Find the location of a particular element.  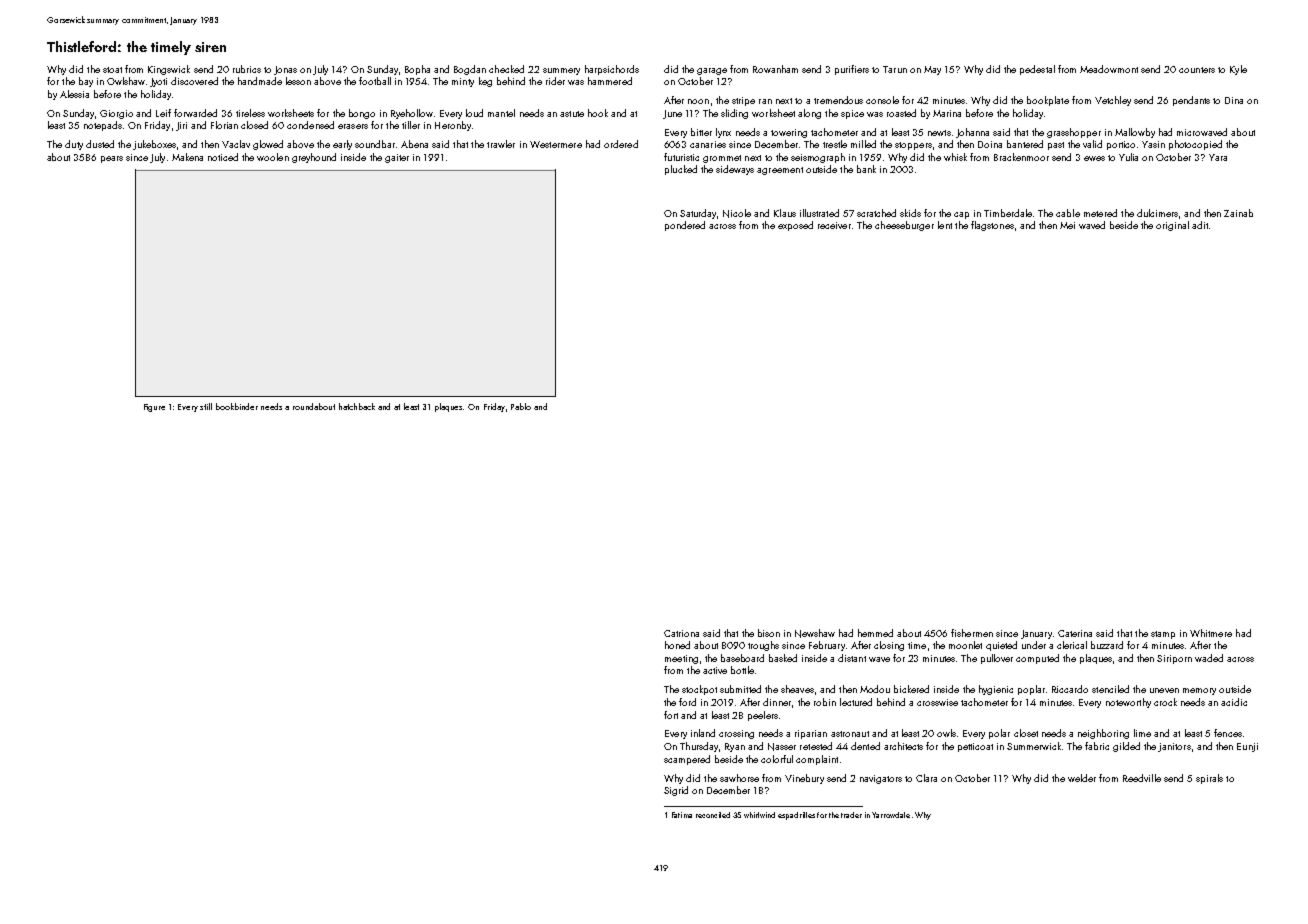

Brackenmoor is located at coordinates (1021, 157).
